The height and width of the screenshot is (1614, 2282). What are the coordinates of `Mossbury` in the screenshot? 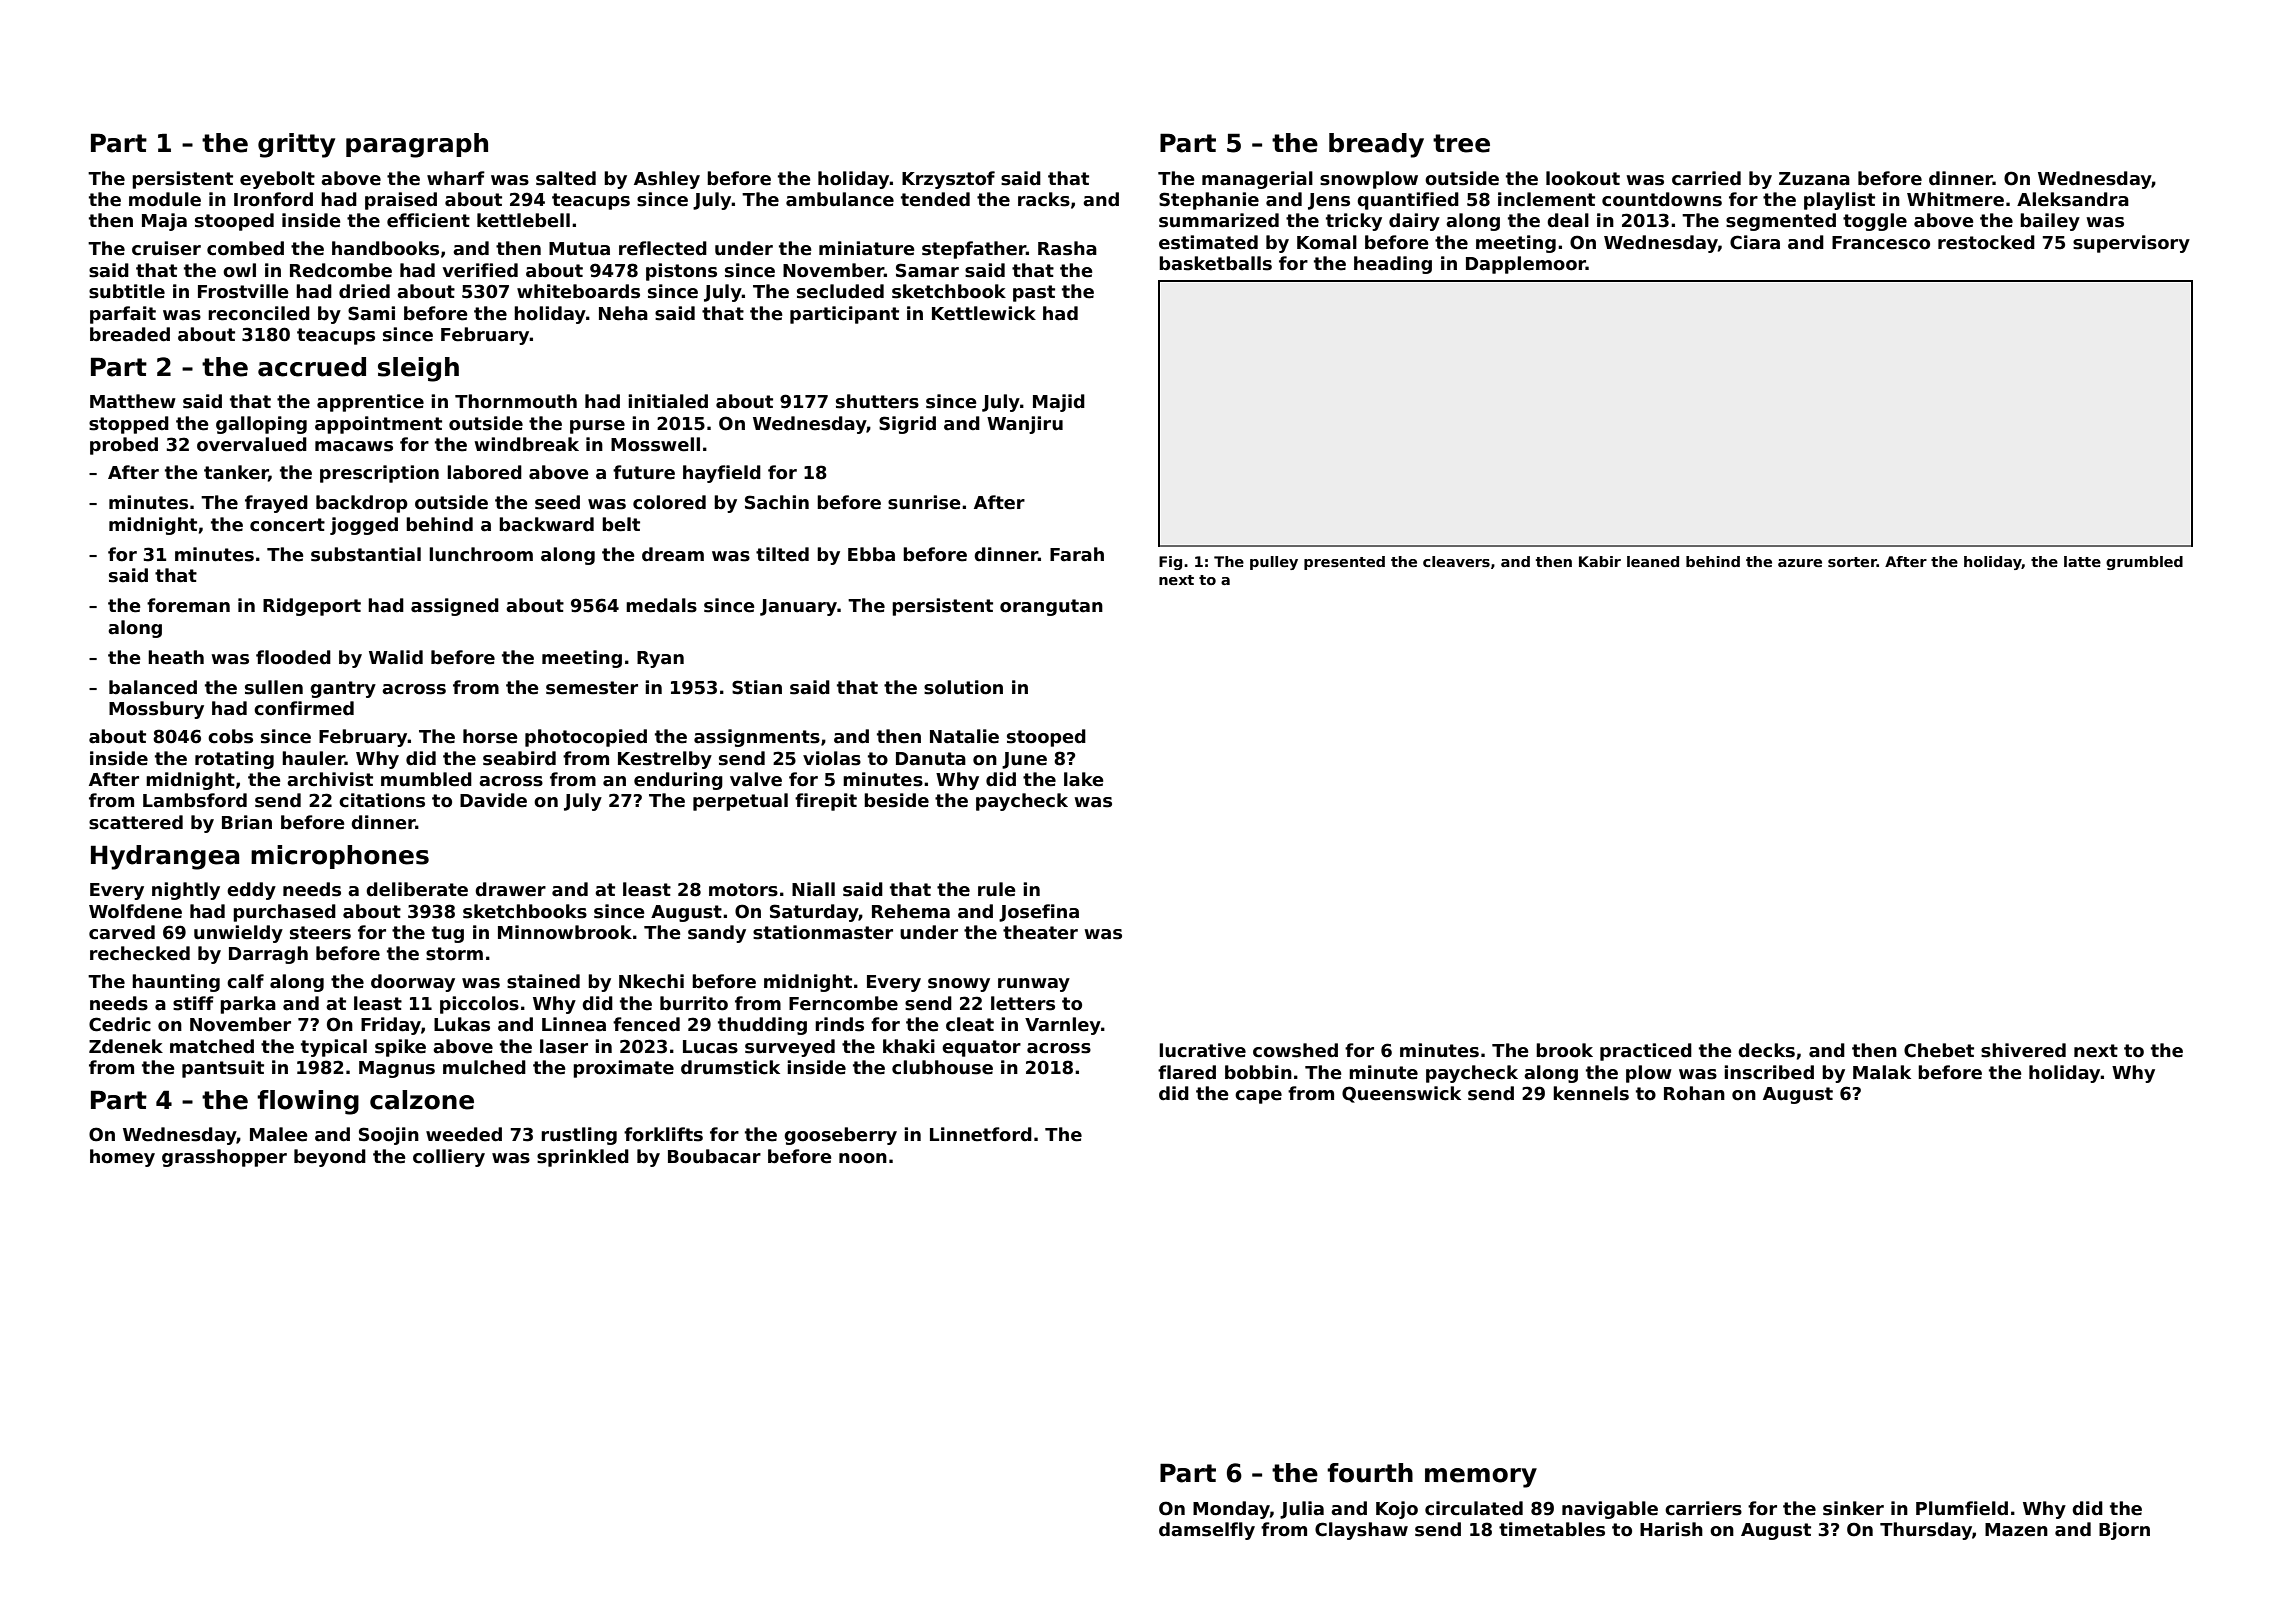 It's located at (156, 710).
